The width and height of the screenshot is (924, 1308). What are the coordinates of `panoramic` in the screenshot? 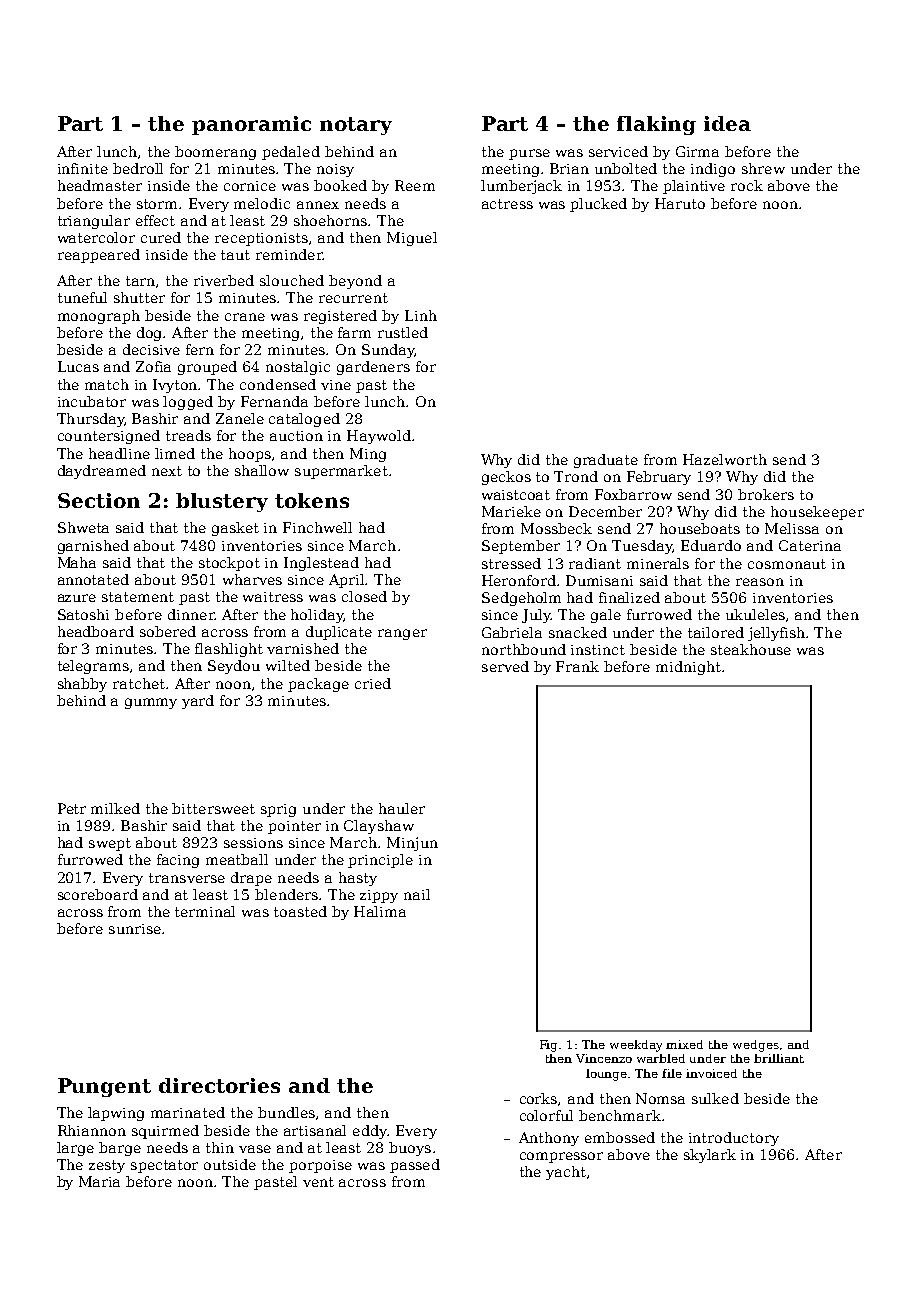 It's located at (251, 125).
